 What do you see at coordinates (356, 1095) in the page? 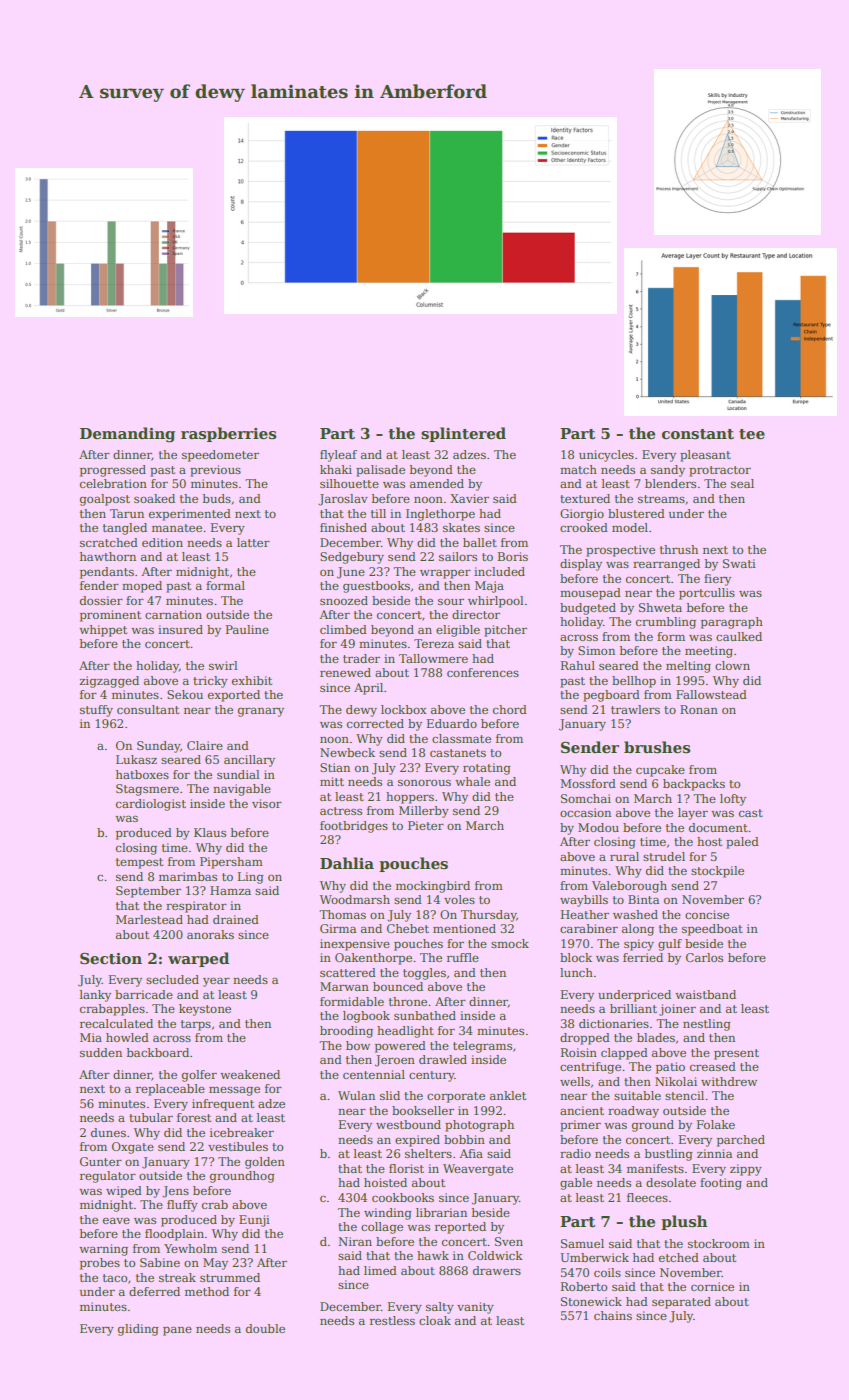
I see `Wulan` at bounding box center [356, 1095].
